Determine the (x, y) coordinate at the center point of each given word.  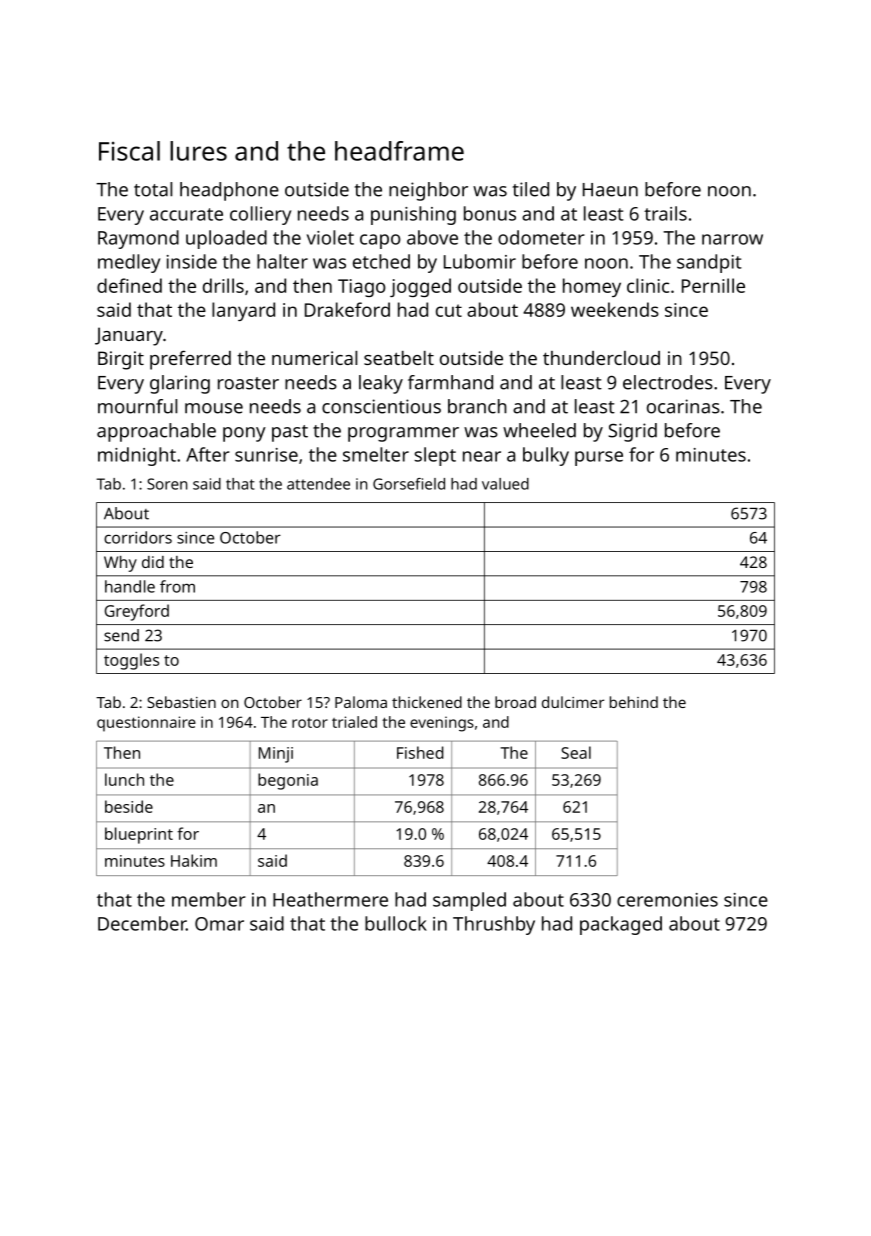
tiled (531, 189)
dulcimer (573, 702)
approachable (156, 432)
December (142, 923)
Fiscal (129, 151)
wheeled (539, 430)
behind (634, 702)
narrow (732, 239)
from (177, 586)
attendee (318, 484)
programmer (403, 434)
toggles (131, 661)
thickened (427, 702)
